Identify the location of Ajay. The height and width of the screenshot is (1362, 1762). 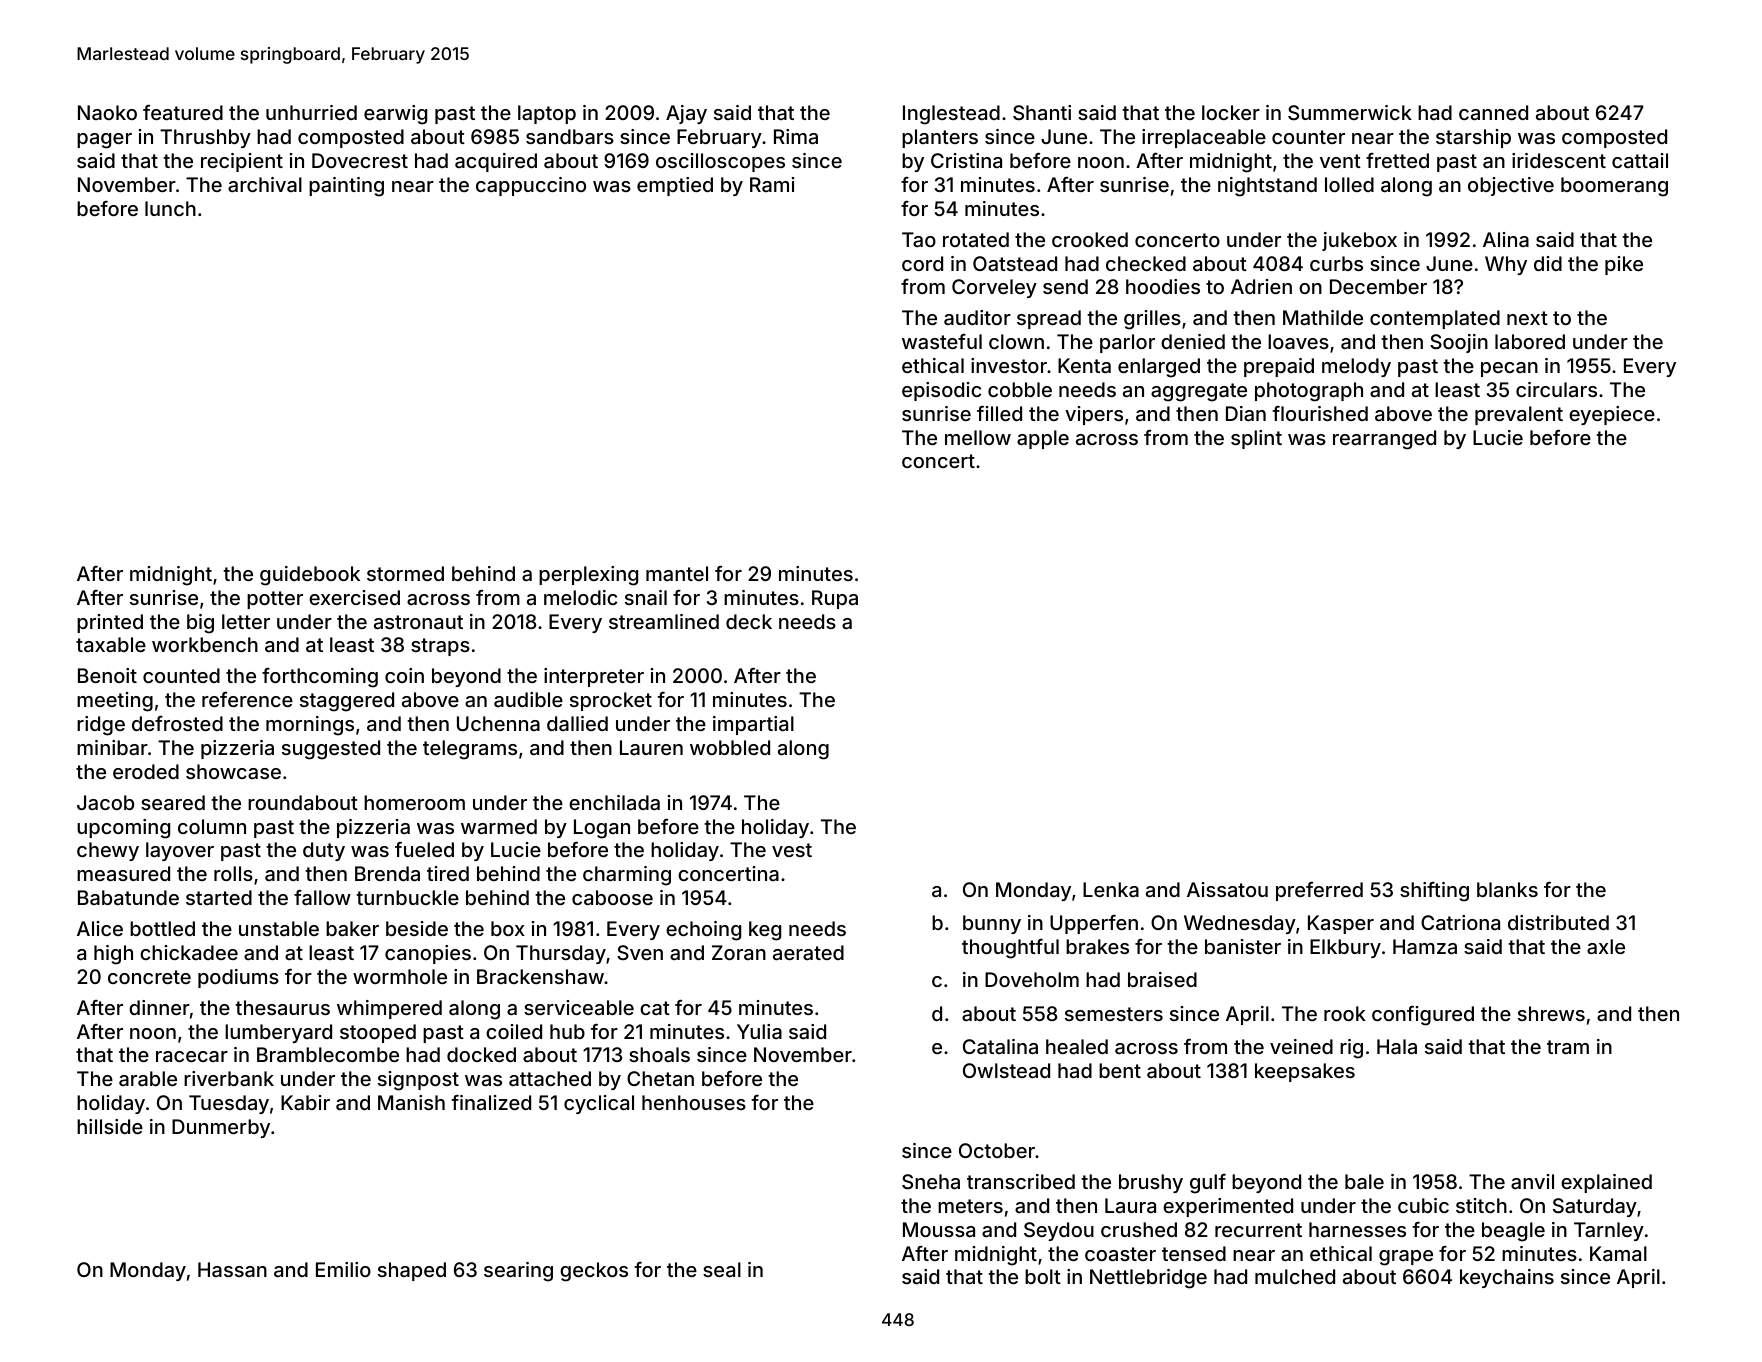
(686, 114).
